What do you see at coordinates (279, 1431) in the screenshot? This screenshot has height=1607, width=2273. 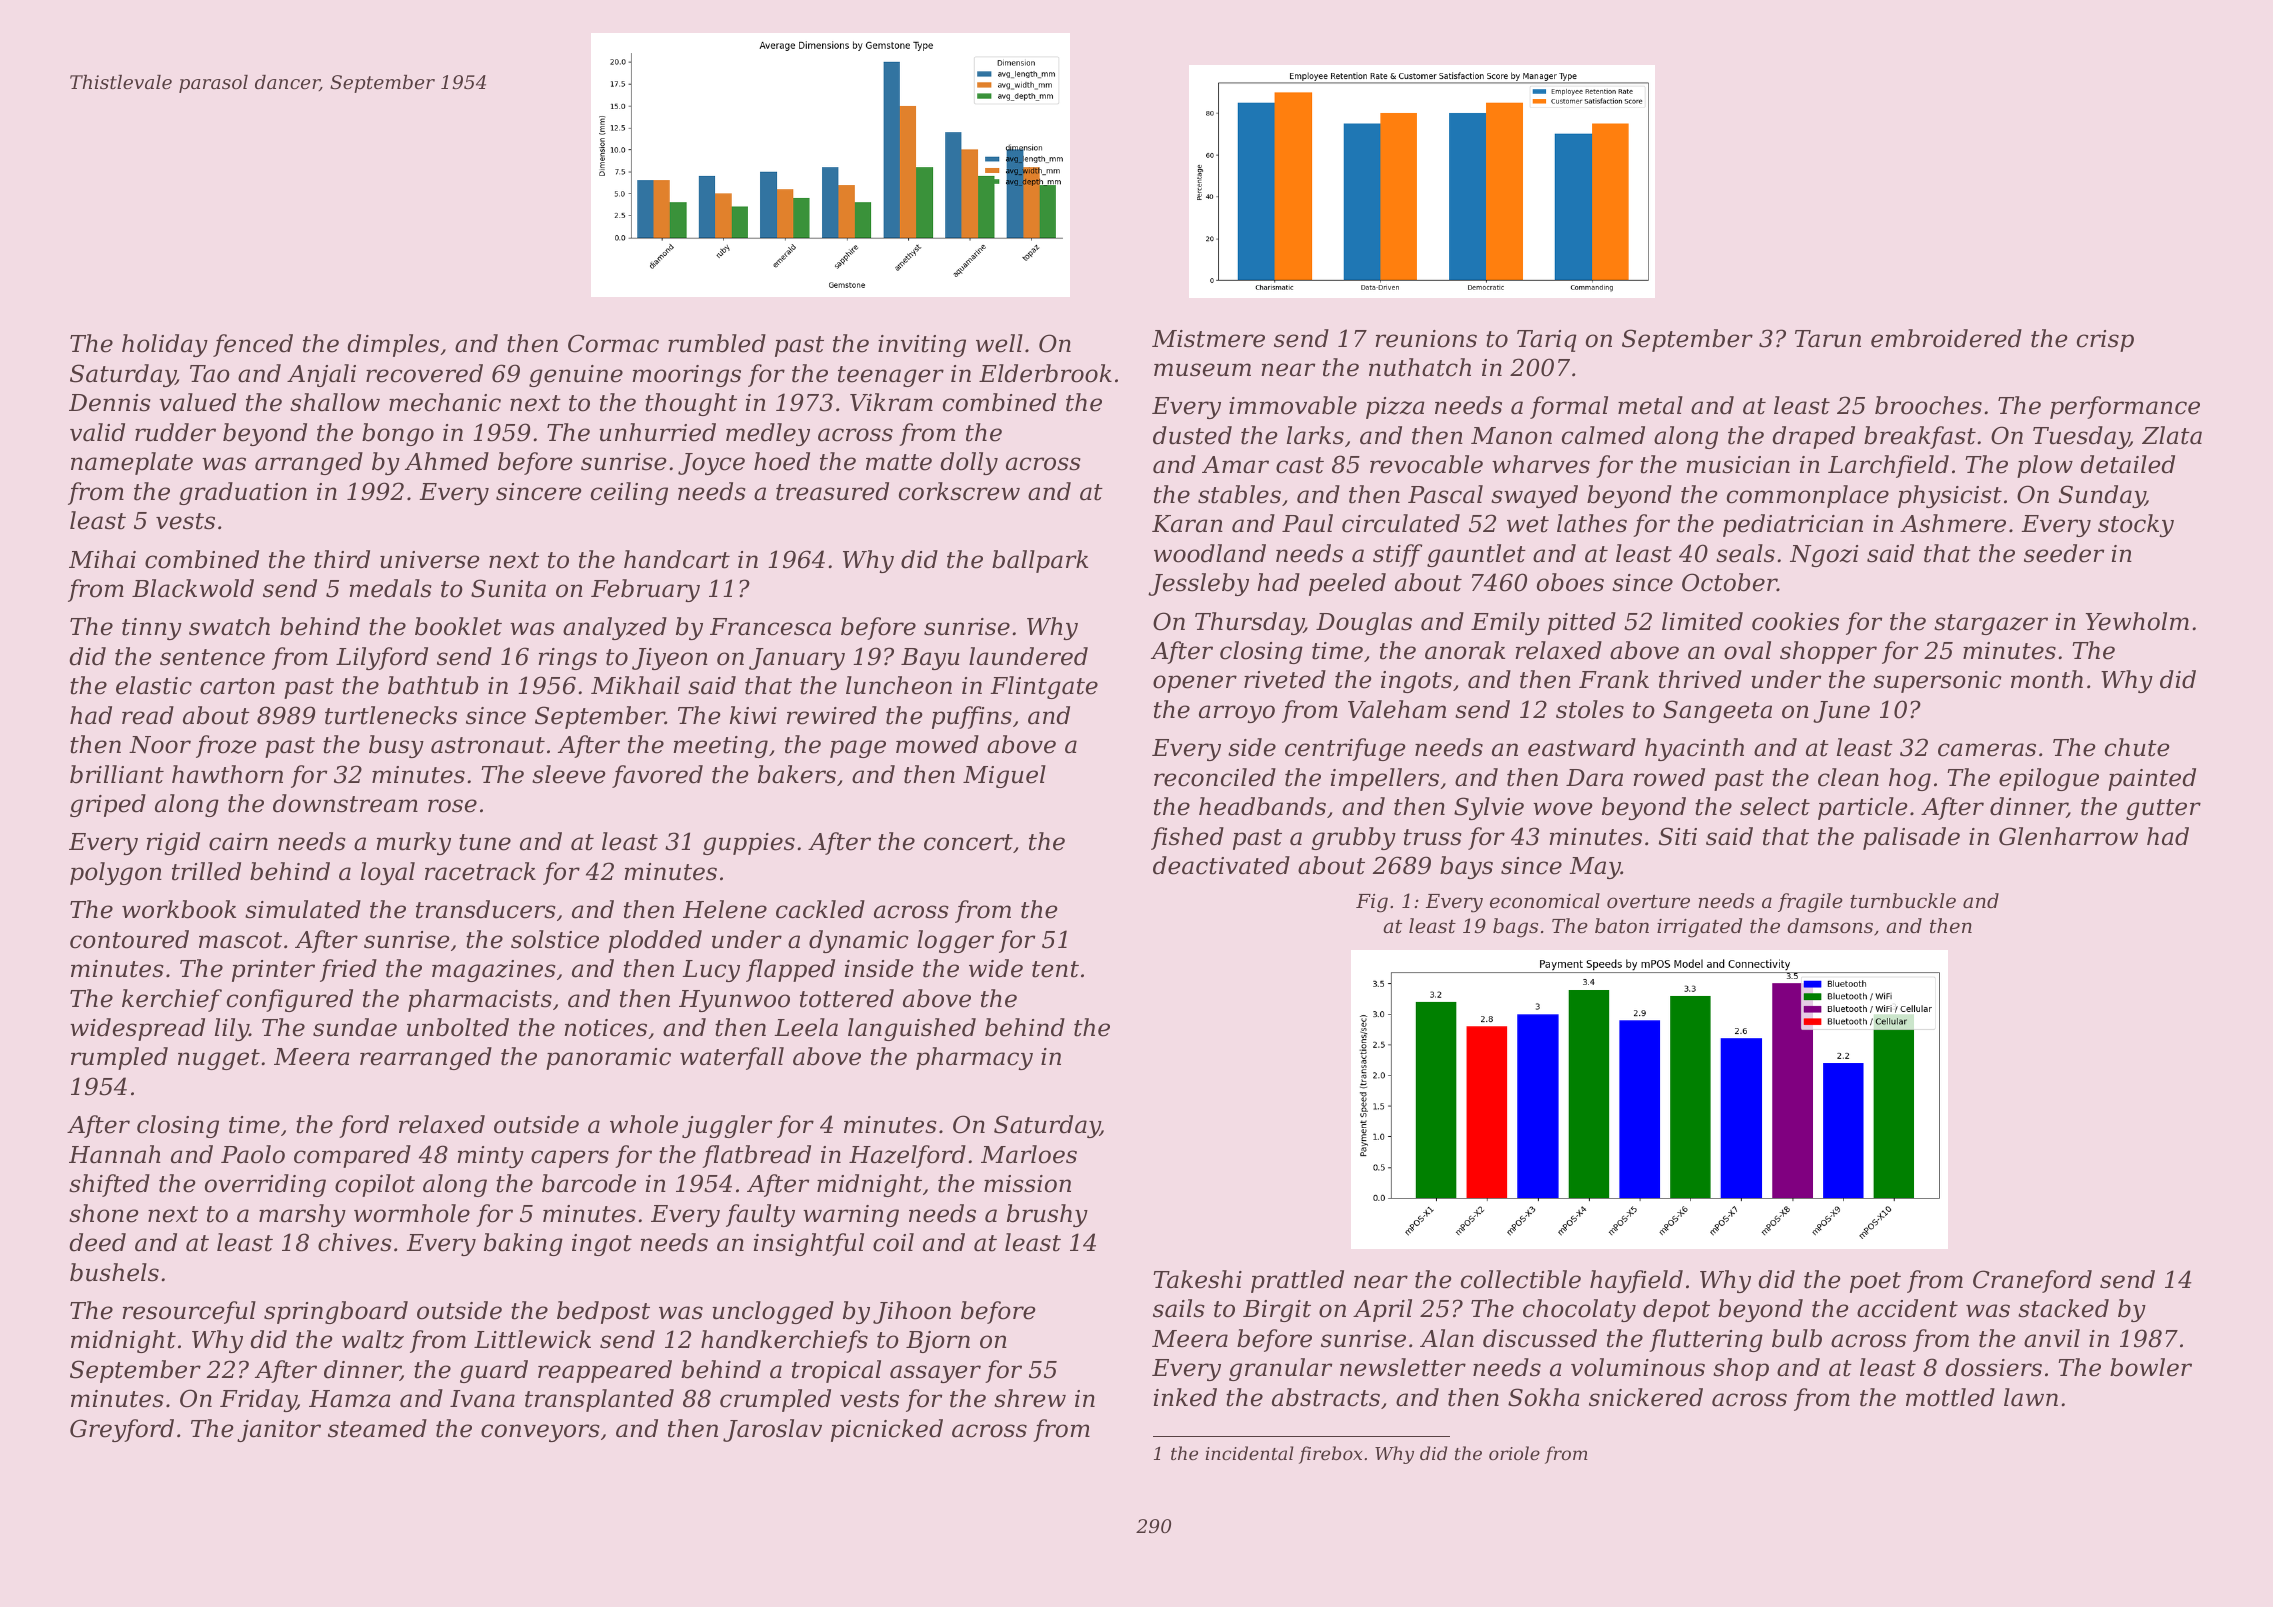 I see `janitor` at bounding box center [279, 1431].
